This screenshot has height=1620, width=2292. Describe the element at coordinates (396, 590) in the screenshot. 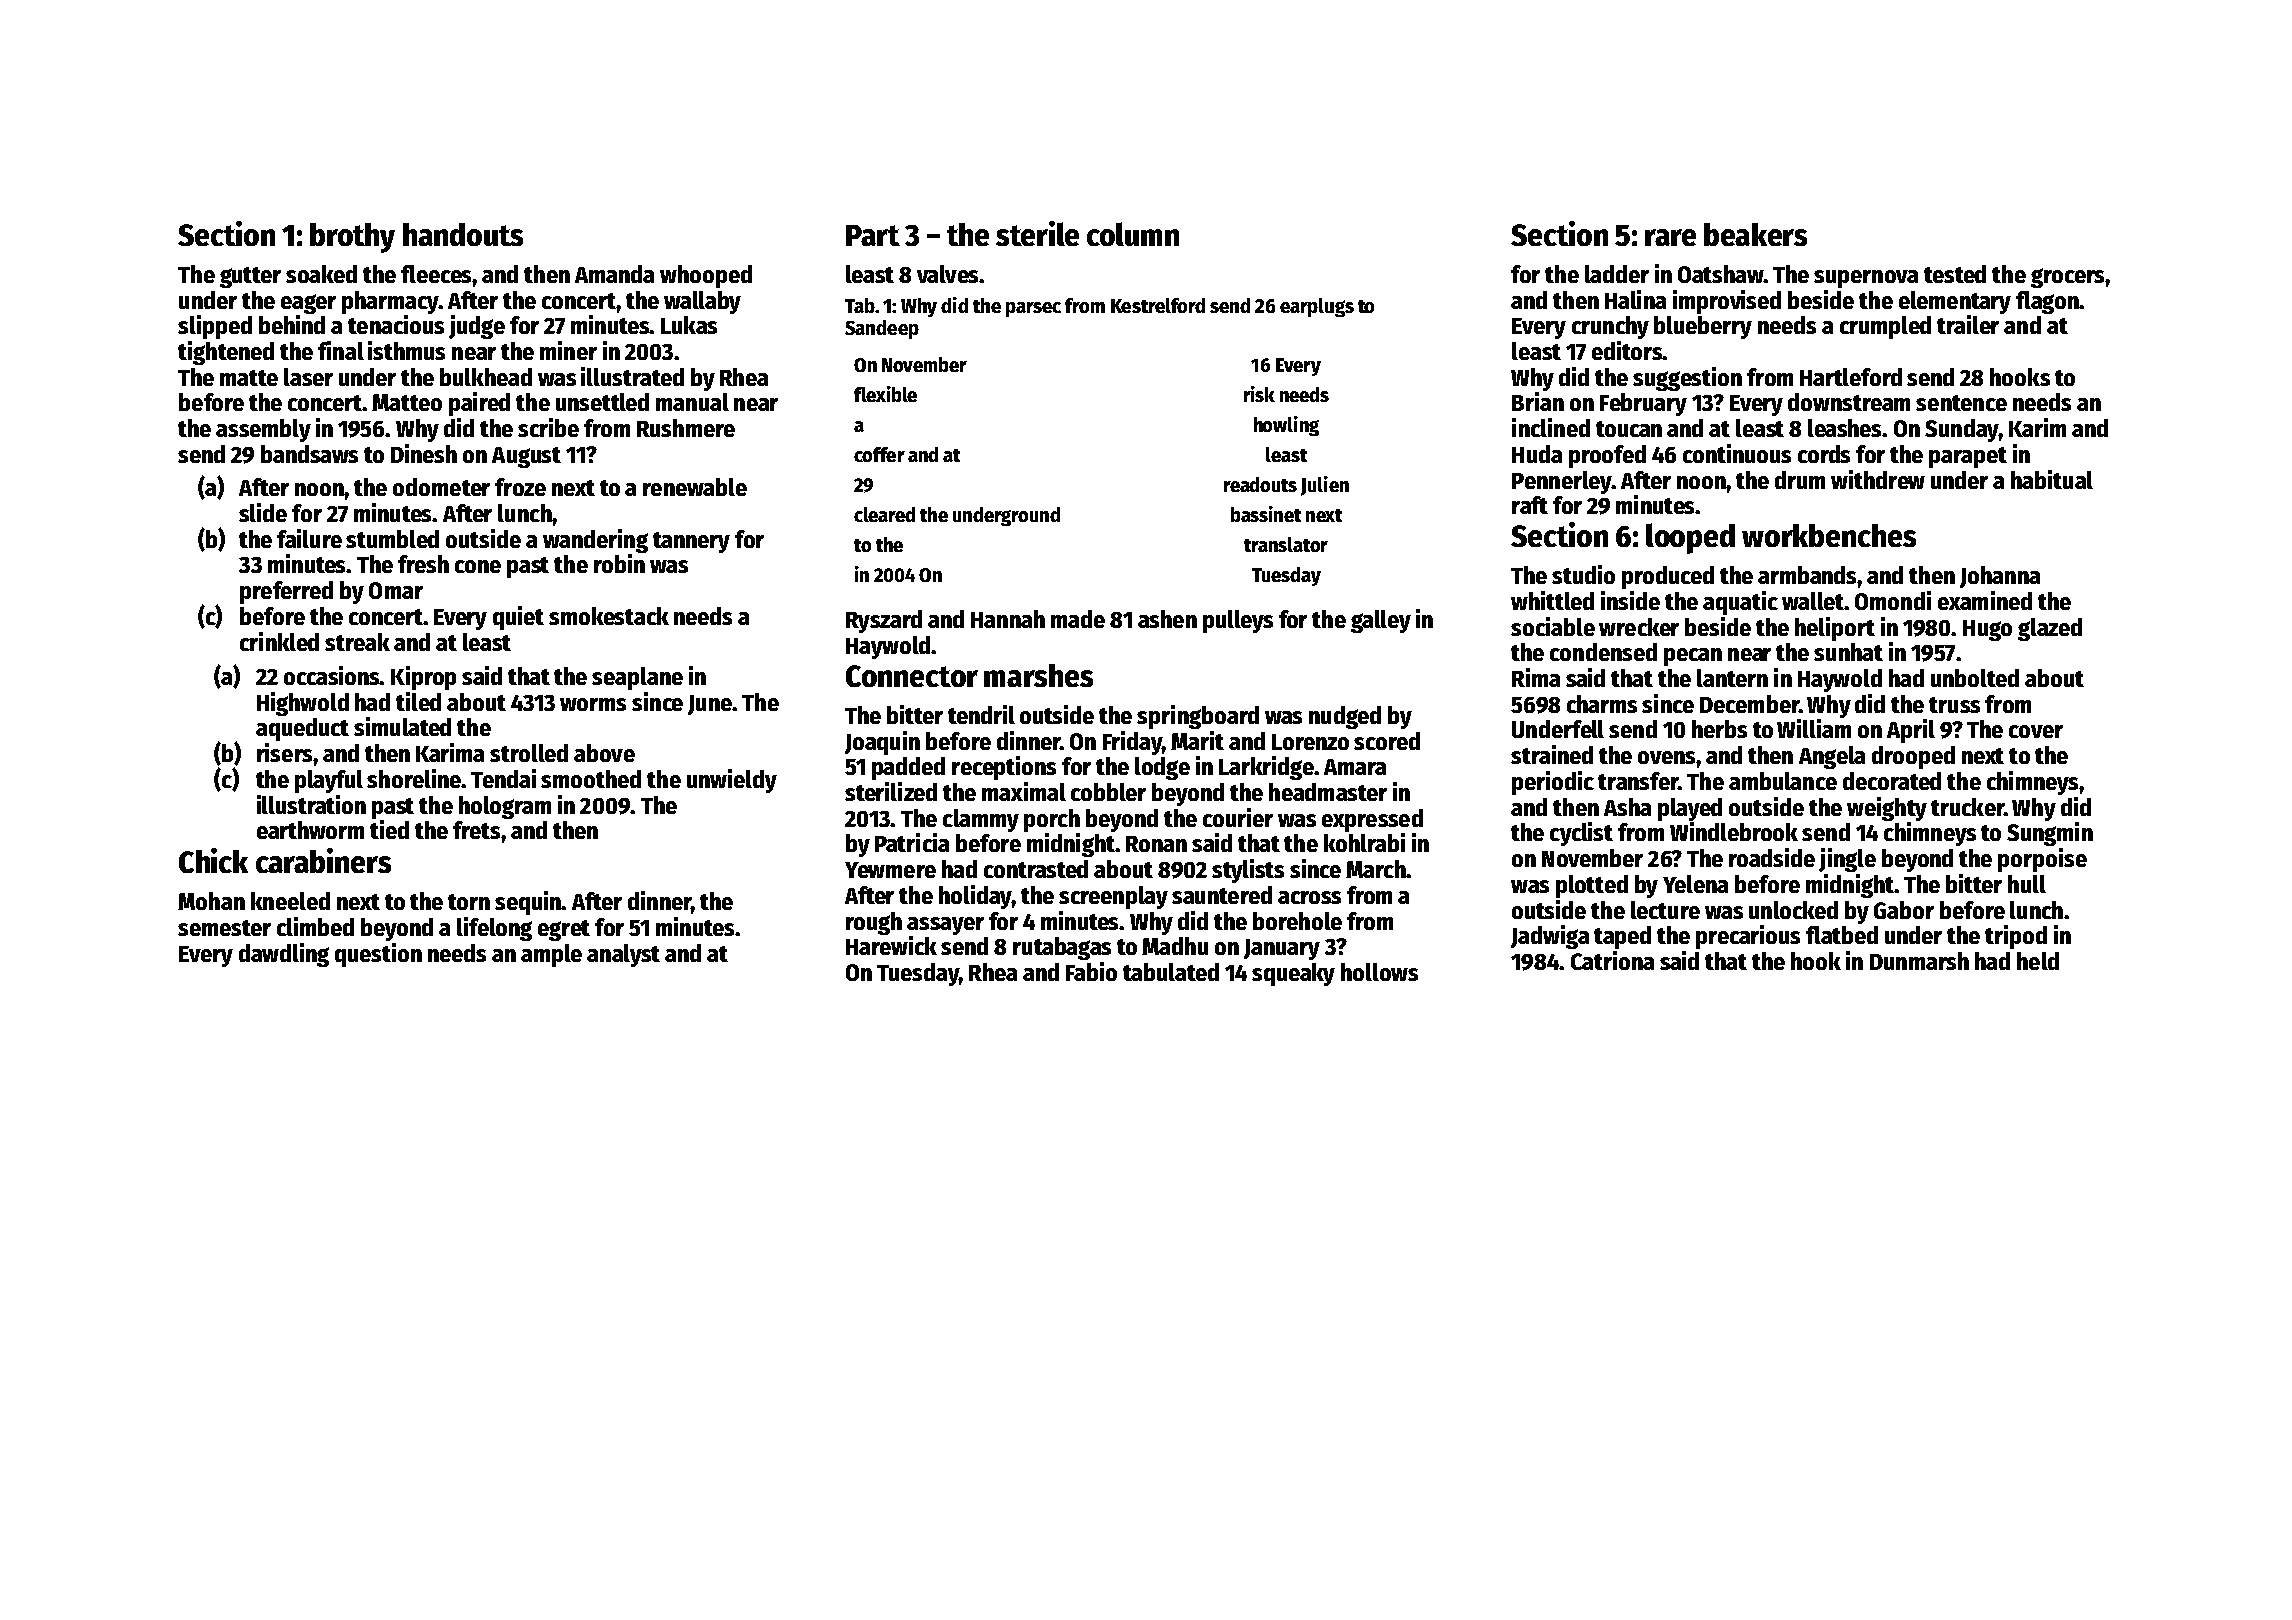

I see `Omar` at that location.
